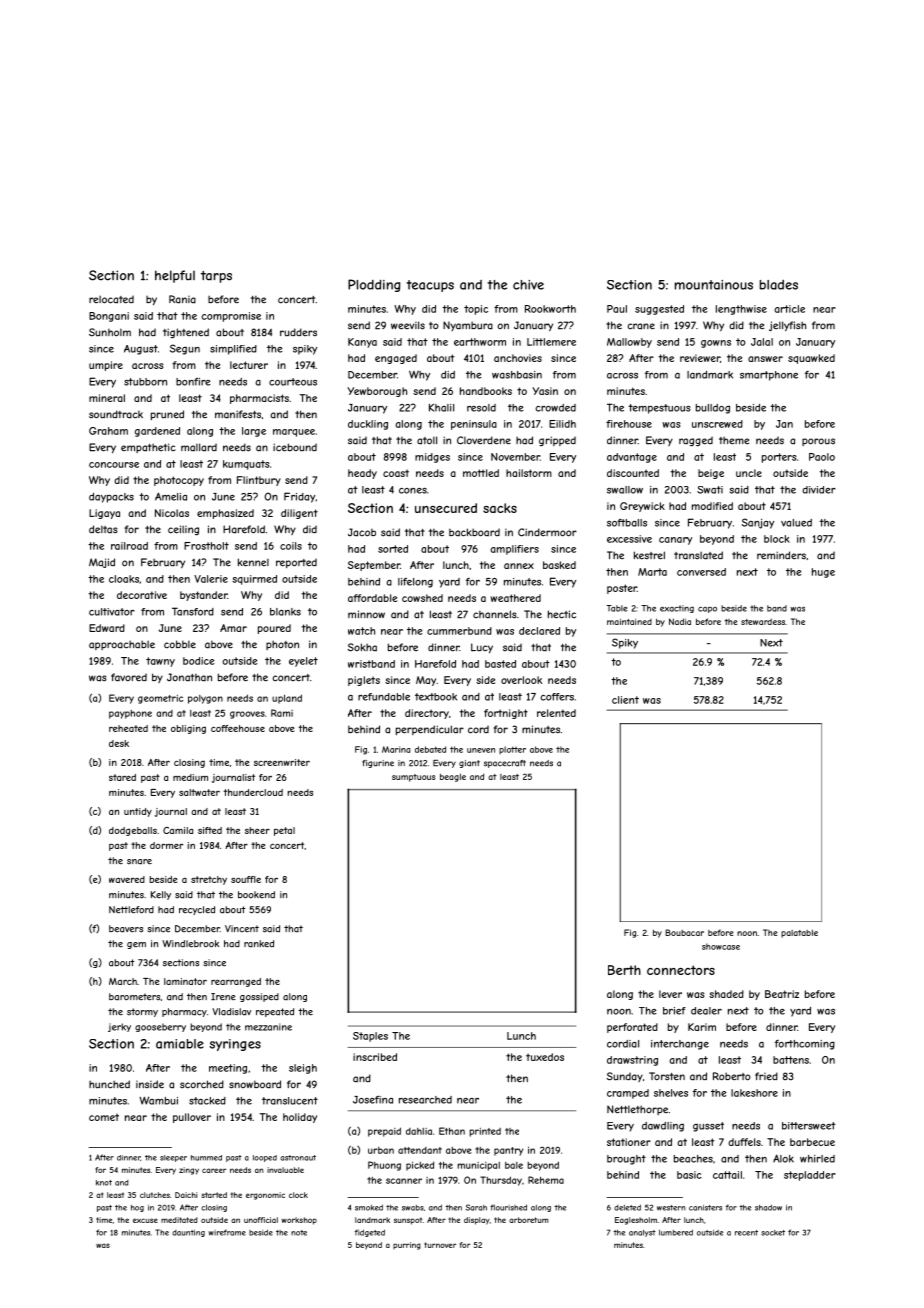 Image resolution: width=924 pixels, height=1308 pixels. Describe the element at coordinates (805, 1045) in the screenshot. I see `forthcoming` at that location.
